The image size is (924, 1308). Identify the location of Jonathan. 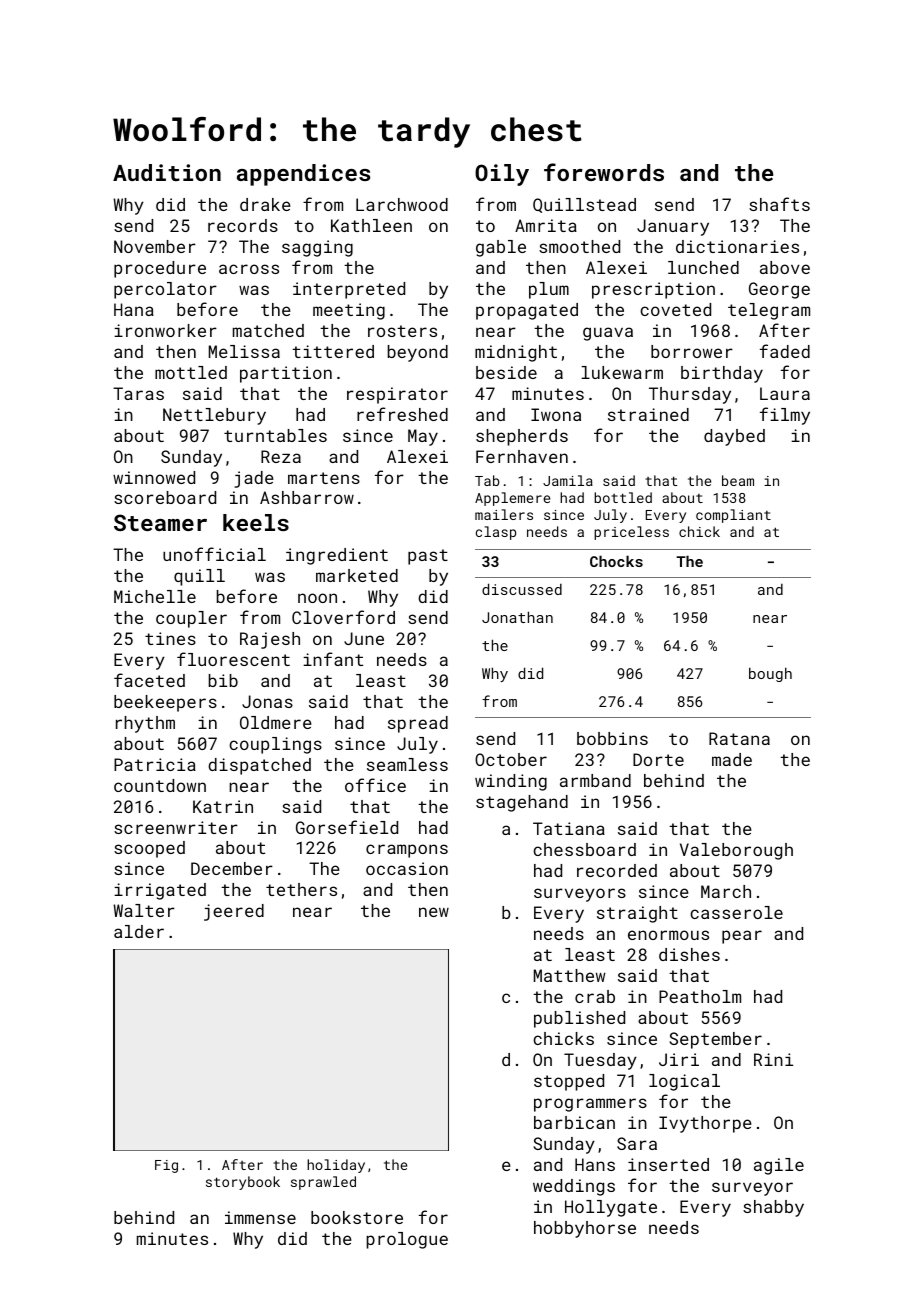
(517, 617).
